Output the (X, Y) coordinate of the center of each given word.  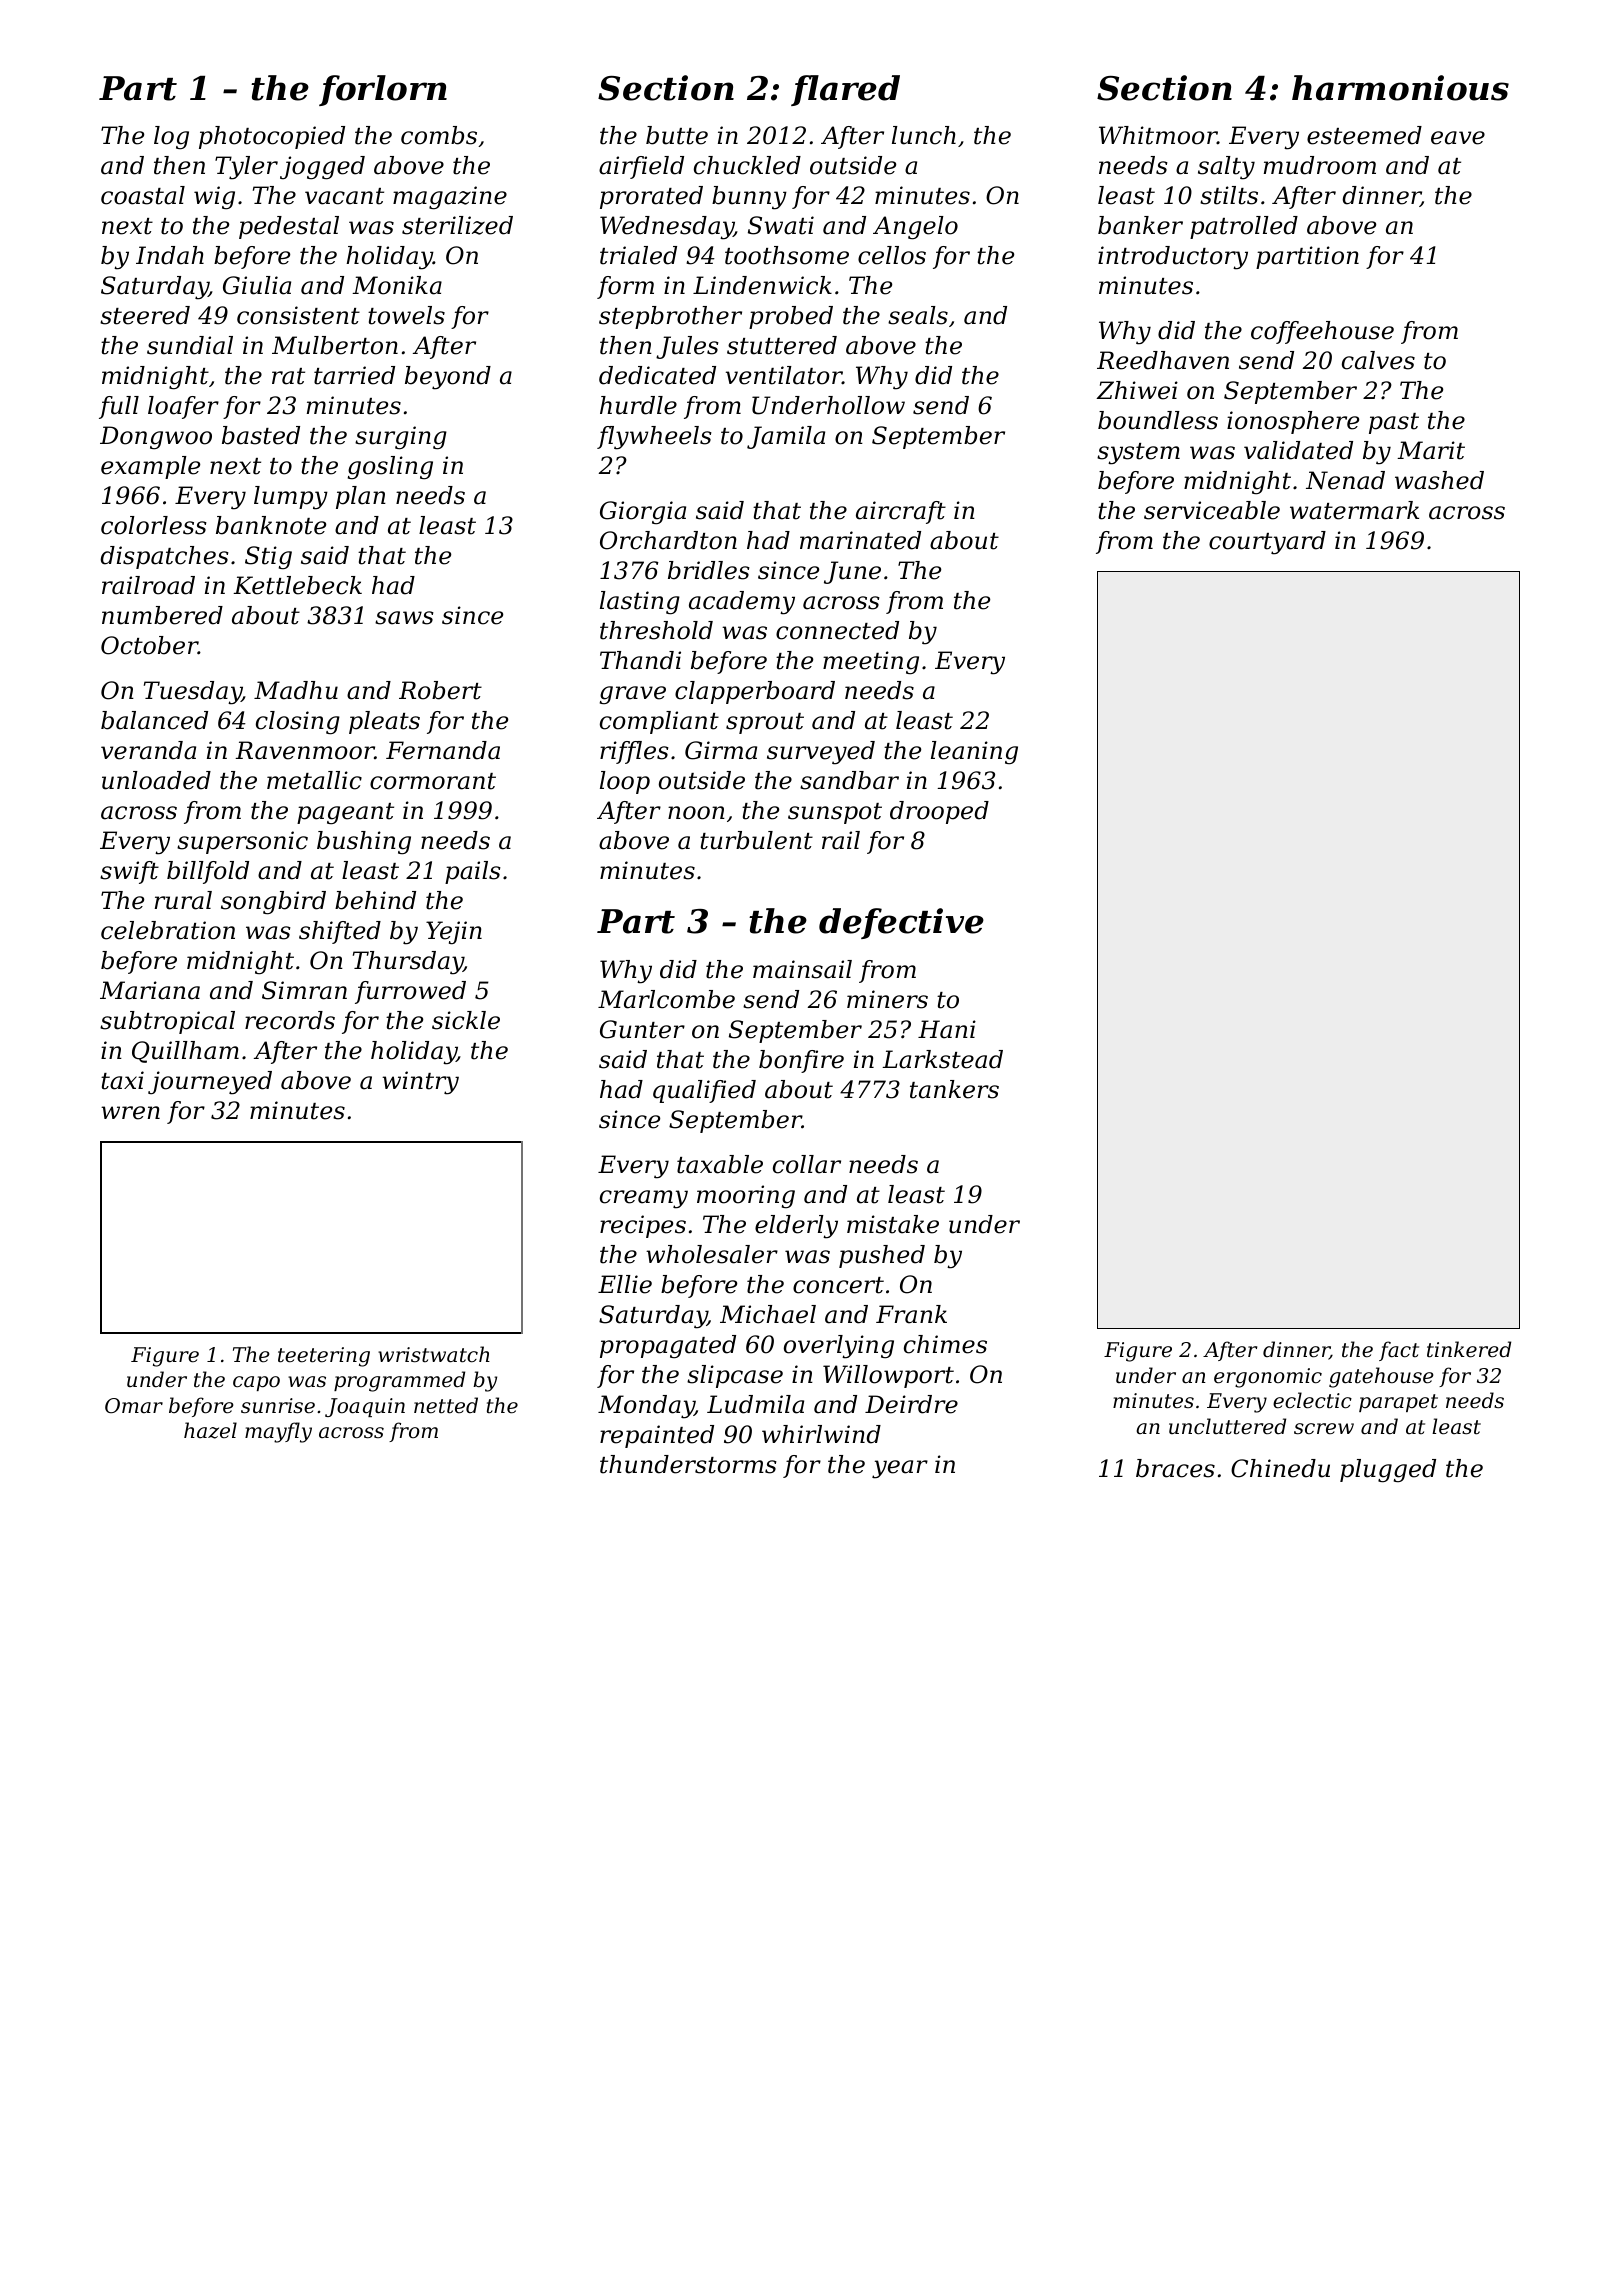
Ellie (625, 1284)
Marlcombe (666, 999)
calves (1378, 360)
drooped (939, 812)
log (171, 138)
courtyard (1267, 543)
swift (129, 872)
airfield (641, 167)
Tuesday (193, 693)
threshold (656, 630)
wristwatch (434, 1354)
